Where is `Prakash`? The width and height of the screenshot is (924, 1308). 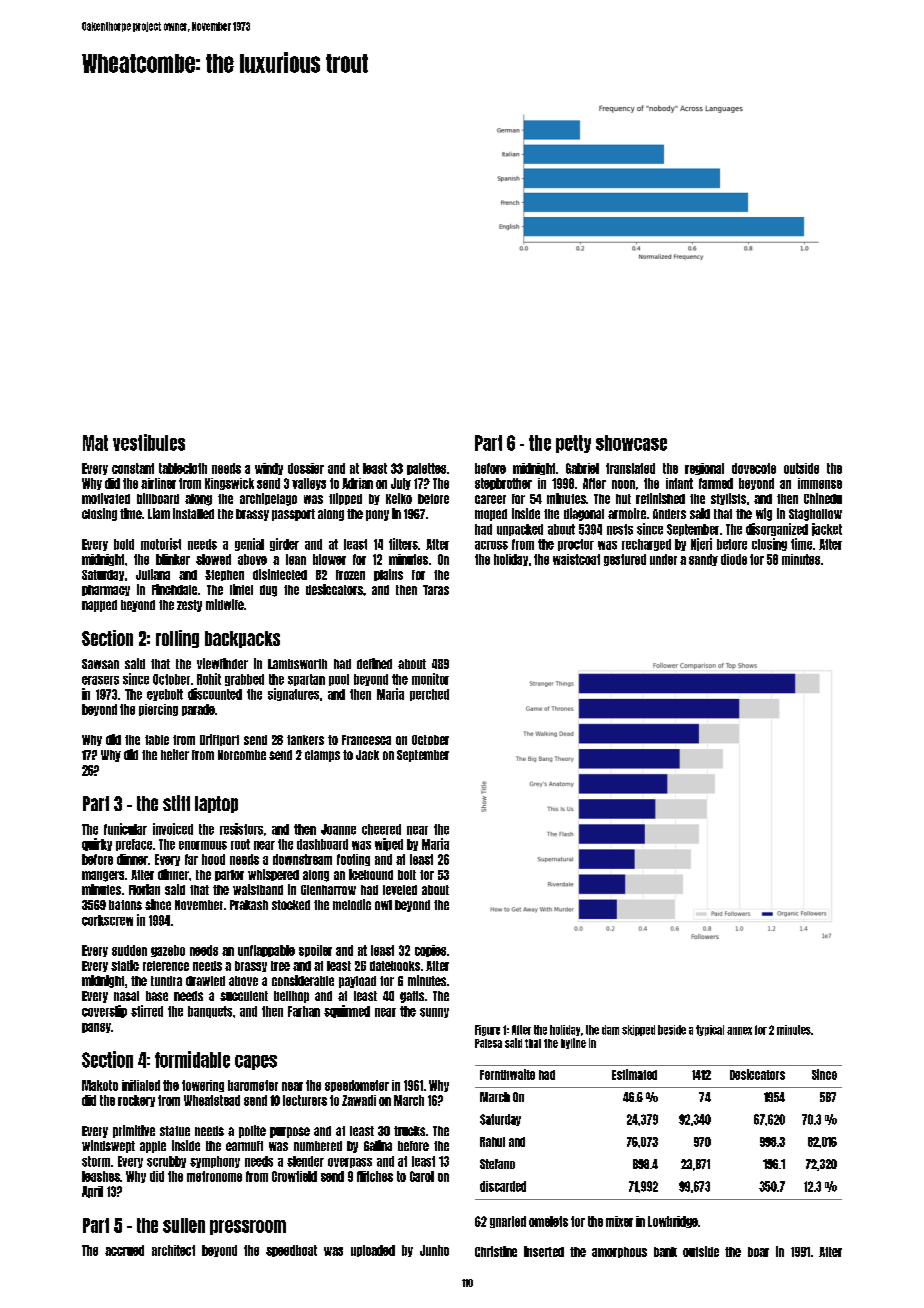 Prakash is located at coordinates (249, 905).
